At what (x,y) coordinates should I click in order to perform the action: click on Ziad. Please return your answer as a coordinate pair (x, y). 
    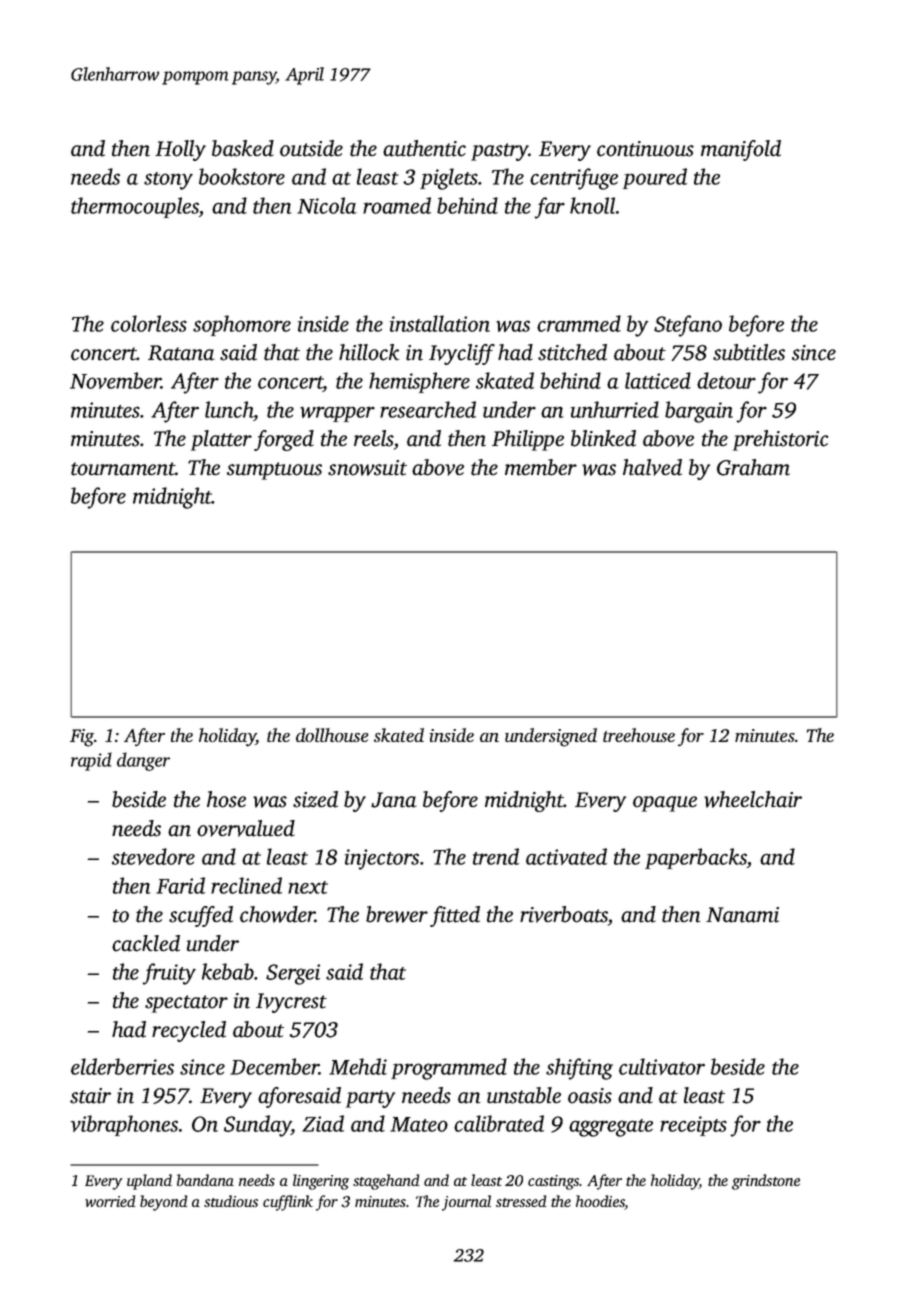
    Looking at the image, I should click on (323, 1123).
